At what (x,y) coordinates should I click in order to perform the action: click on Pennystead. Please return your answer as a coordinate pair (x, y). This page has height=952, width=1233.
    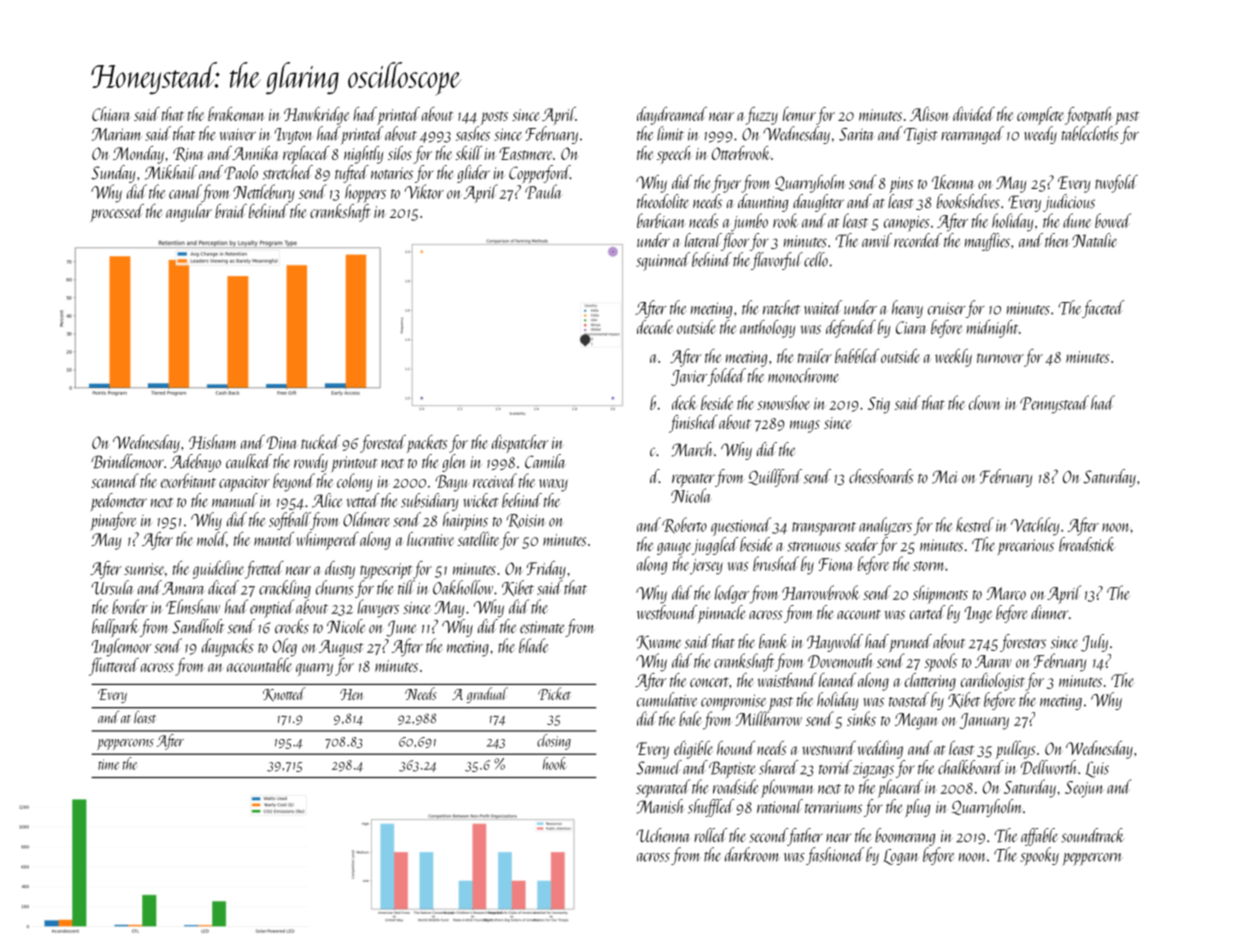
    Looking at the image, I should click on (1054, 404).
